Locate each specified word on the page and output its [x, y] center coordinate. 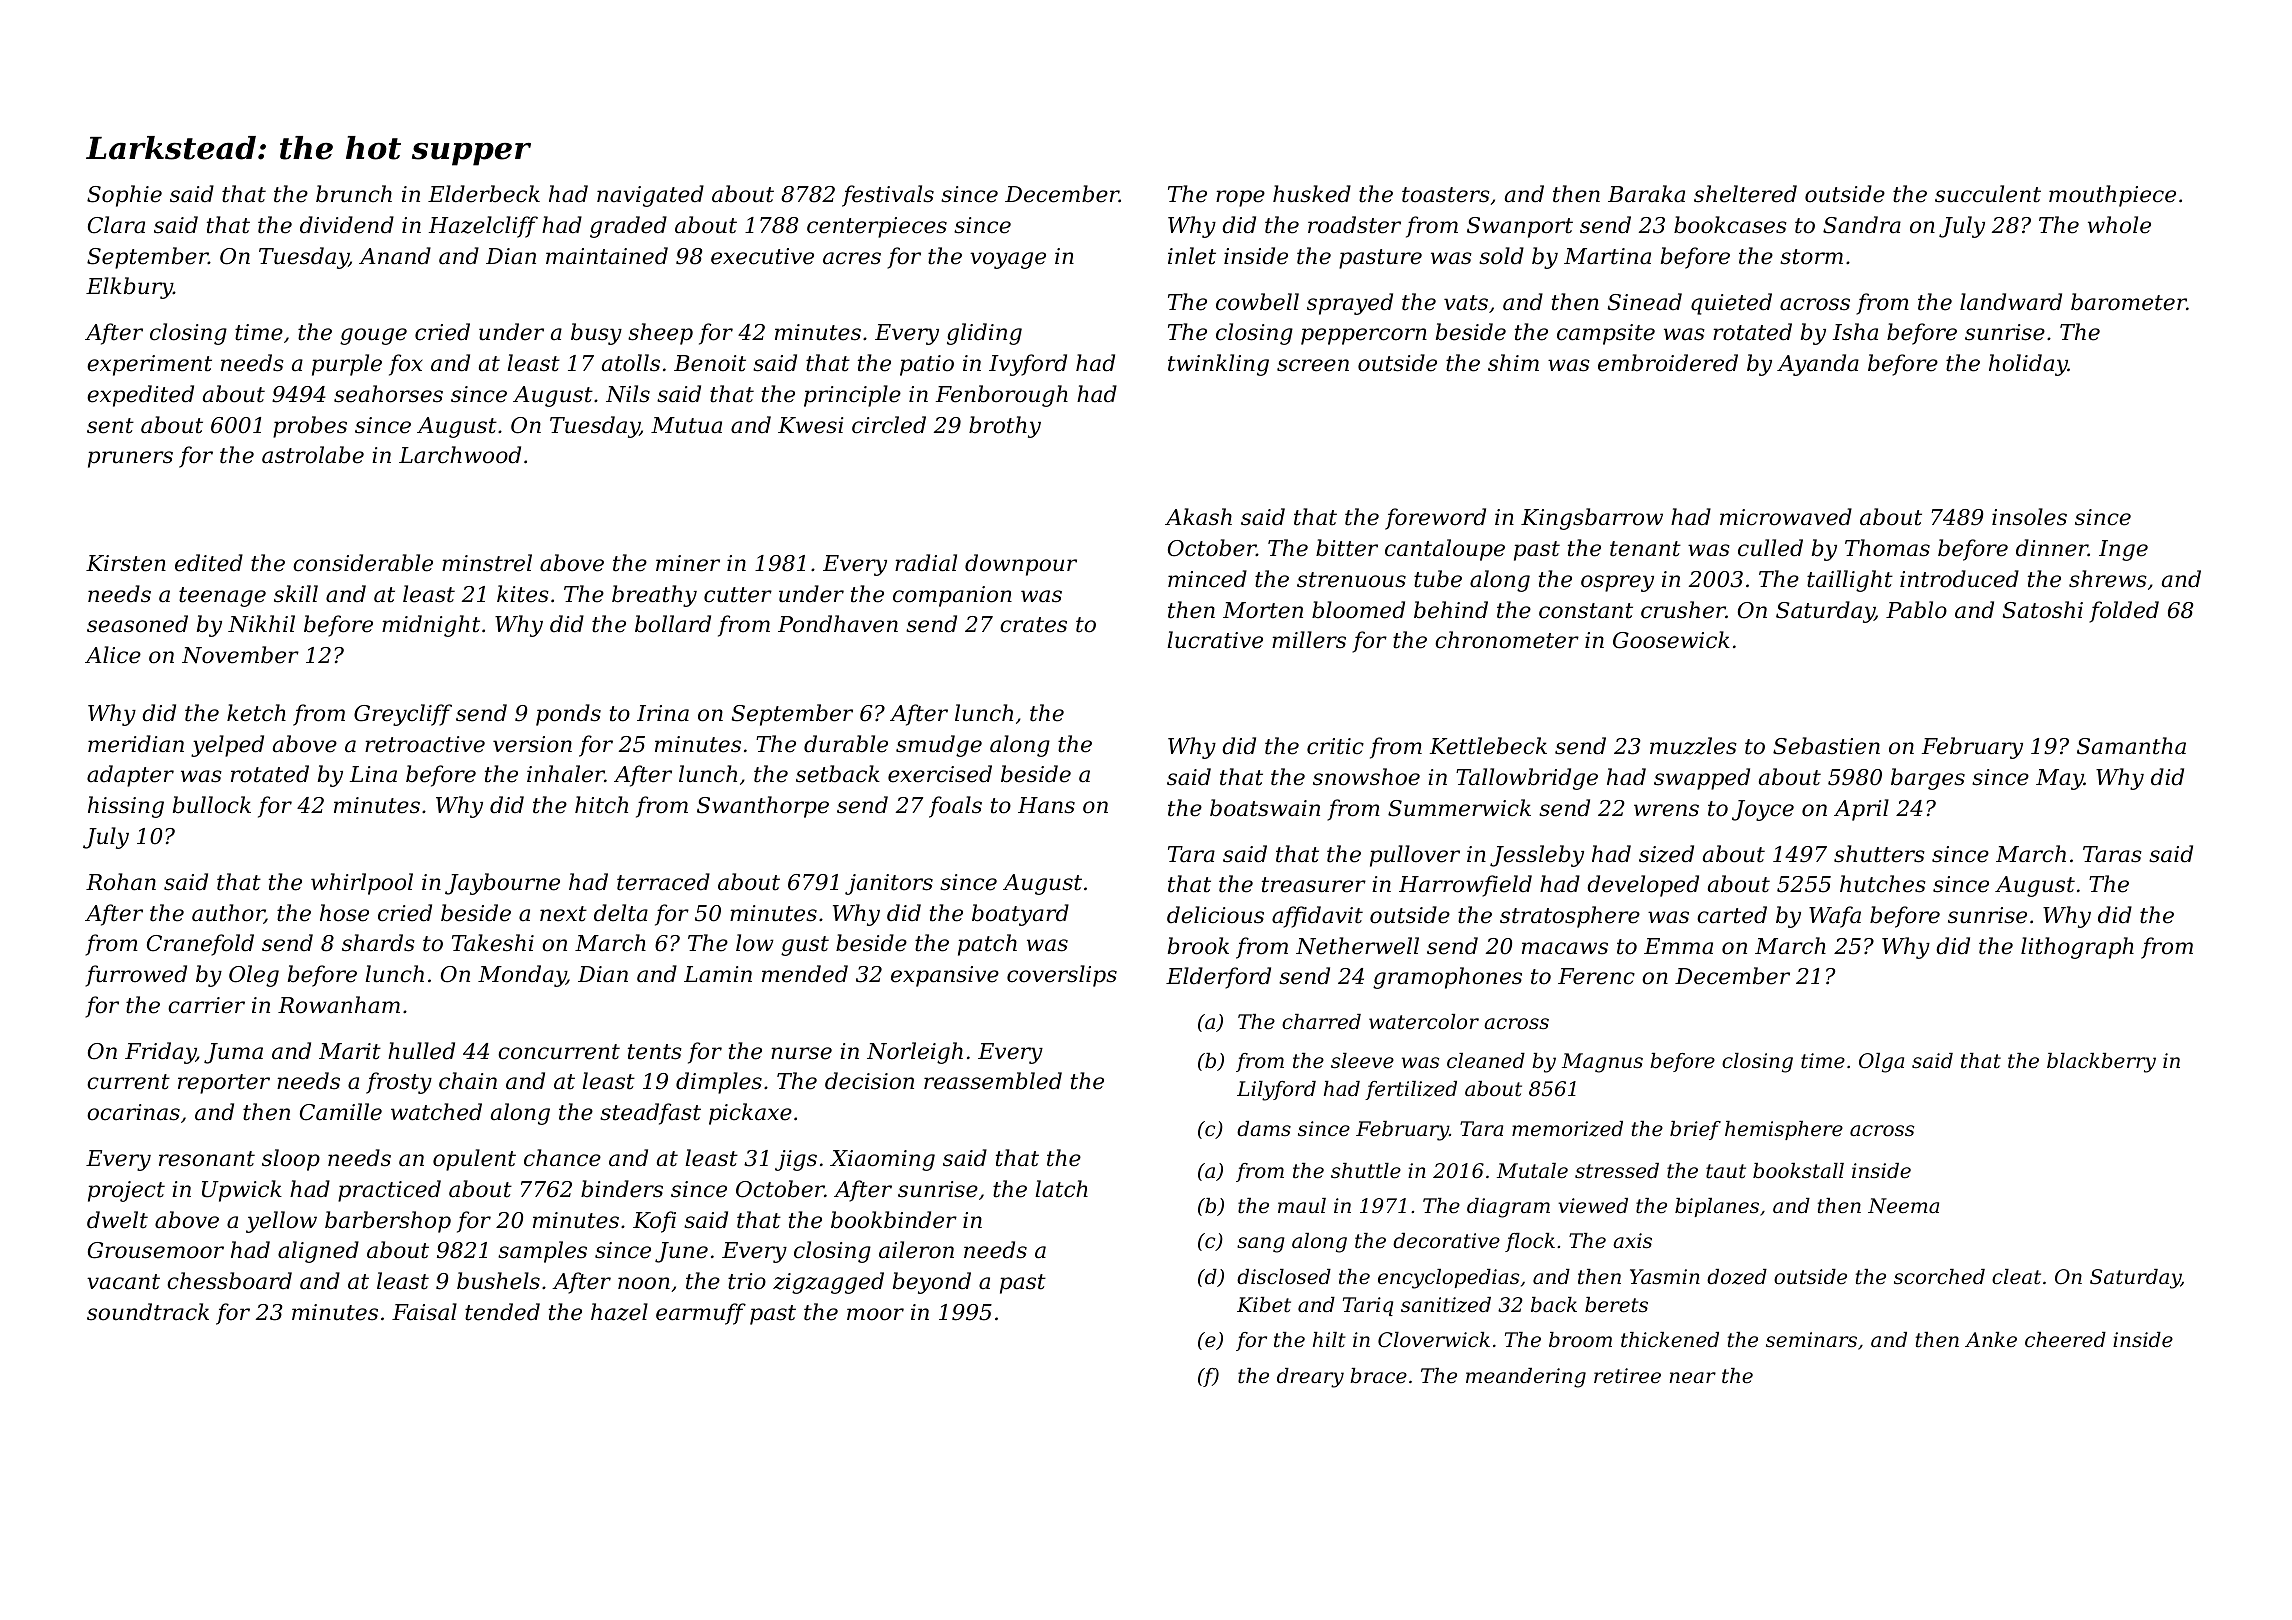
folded [2124, 612]
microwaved [1786, 517]
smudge [939, 746]
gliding [984, 334]
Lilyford [1276, 1091]
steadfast [650, 1114]
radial [926, 563]
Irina [663, 713]
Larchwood [460, 455]
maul [1302, 1206]
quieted [1731, 304]
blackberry [2101, 1063]
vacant [123, 1282]
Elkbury [129, 288]
